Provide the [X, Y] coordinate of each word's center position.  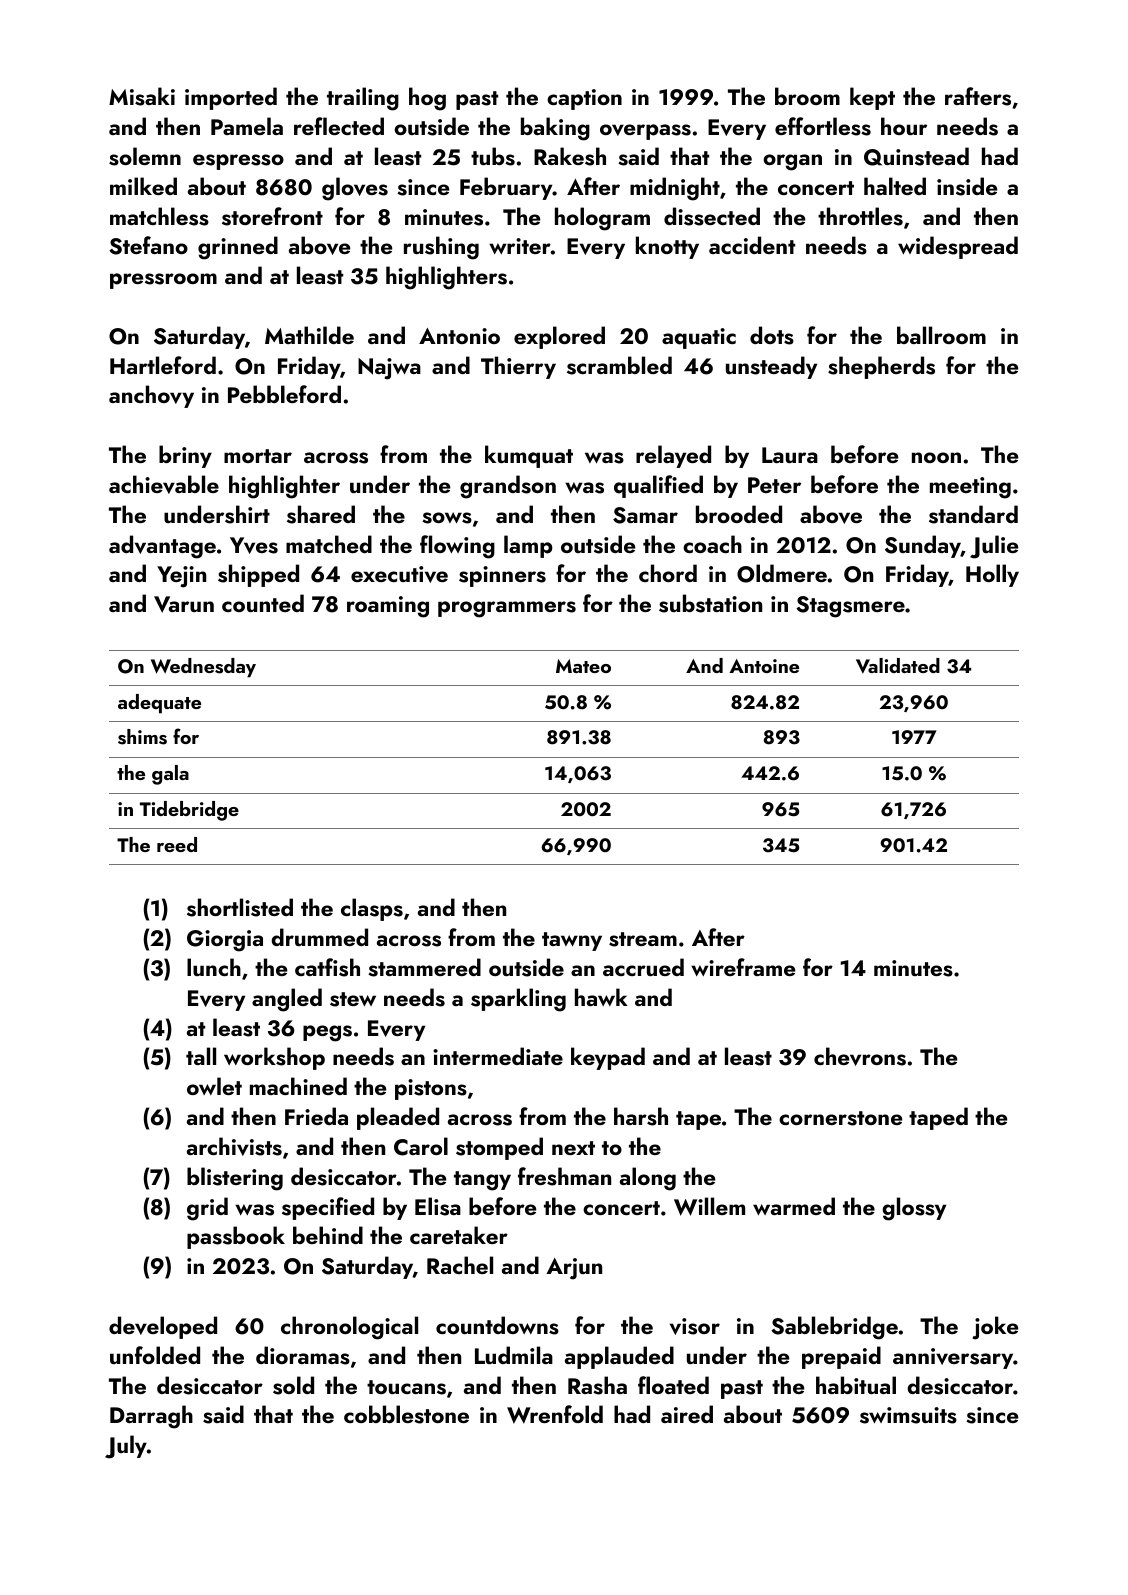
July [126, 1447]
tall [201, 1056]
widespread [958, 247]
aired [687, 1414]
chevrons [860, 1056]
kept [872, 98]
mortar [258, 456]
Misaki [142, 96]
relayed [673, 456]
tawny [572, 941]
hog [427, 99]
